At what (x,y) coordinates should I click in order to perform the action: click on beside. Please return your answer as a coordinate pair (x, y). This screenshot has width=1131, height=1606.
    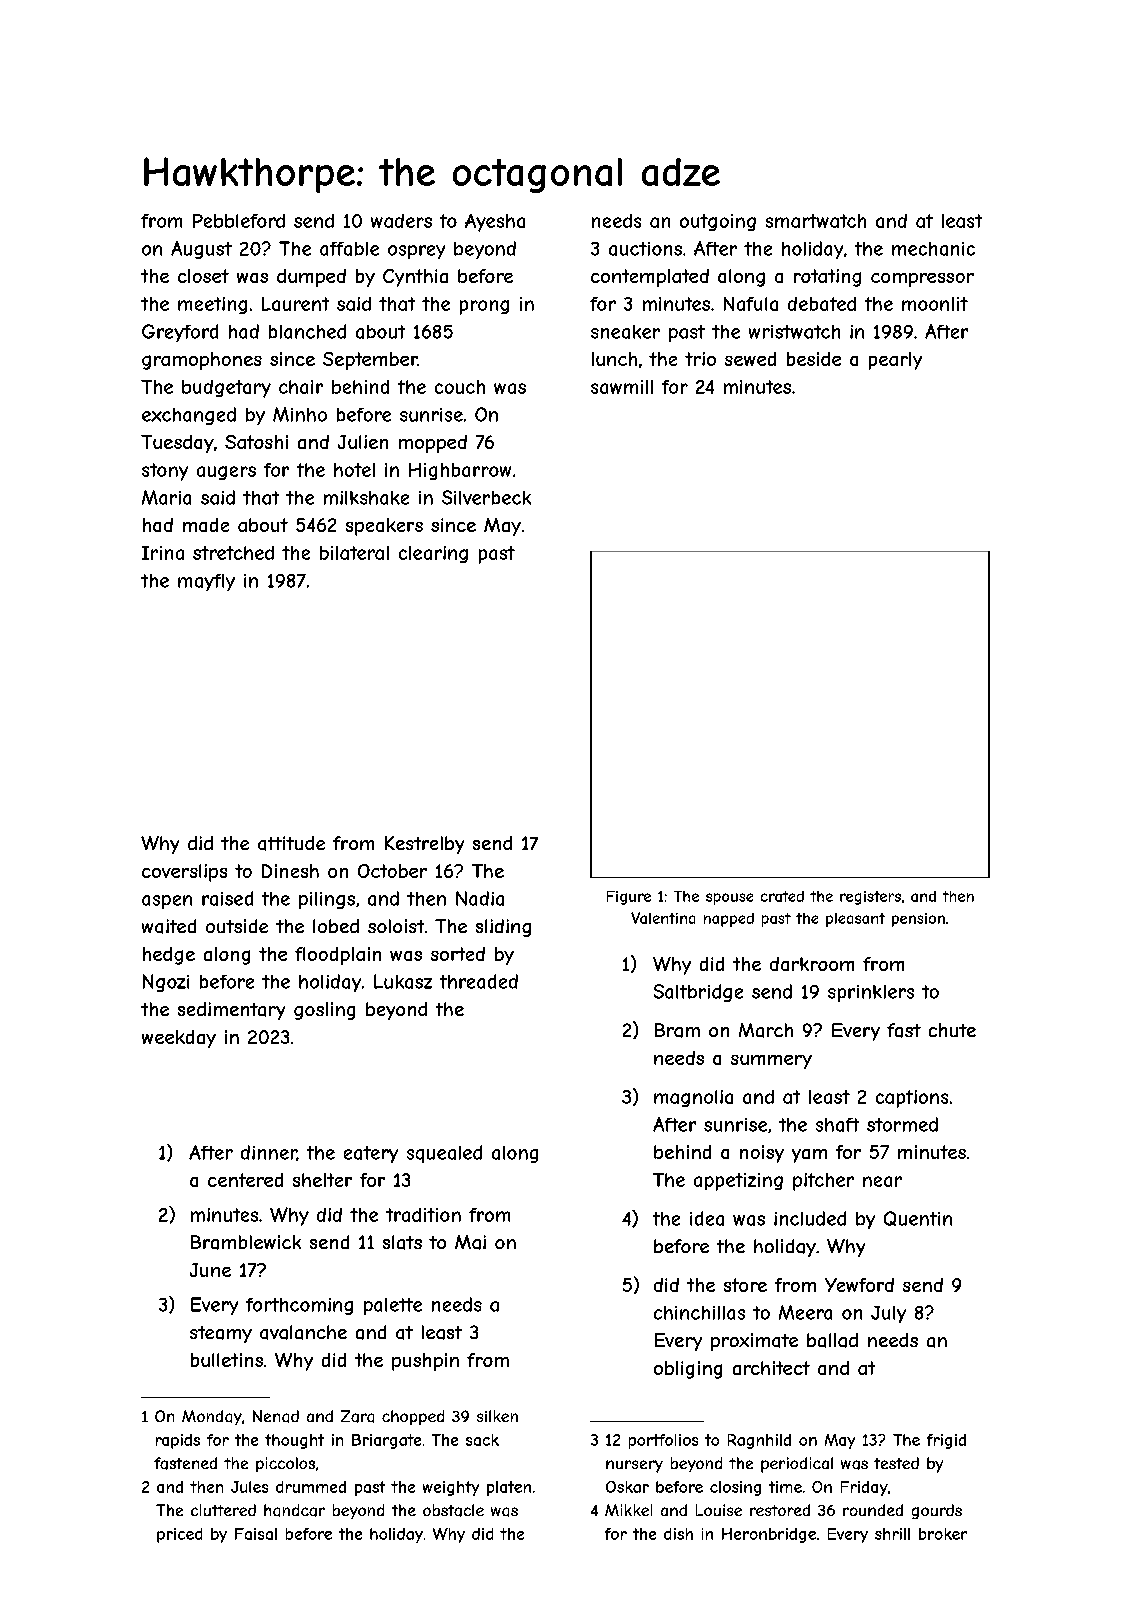
    Looking at the image, I should click on (814, 359).
